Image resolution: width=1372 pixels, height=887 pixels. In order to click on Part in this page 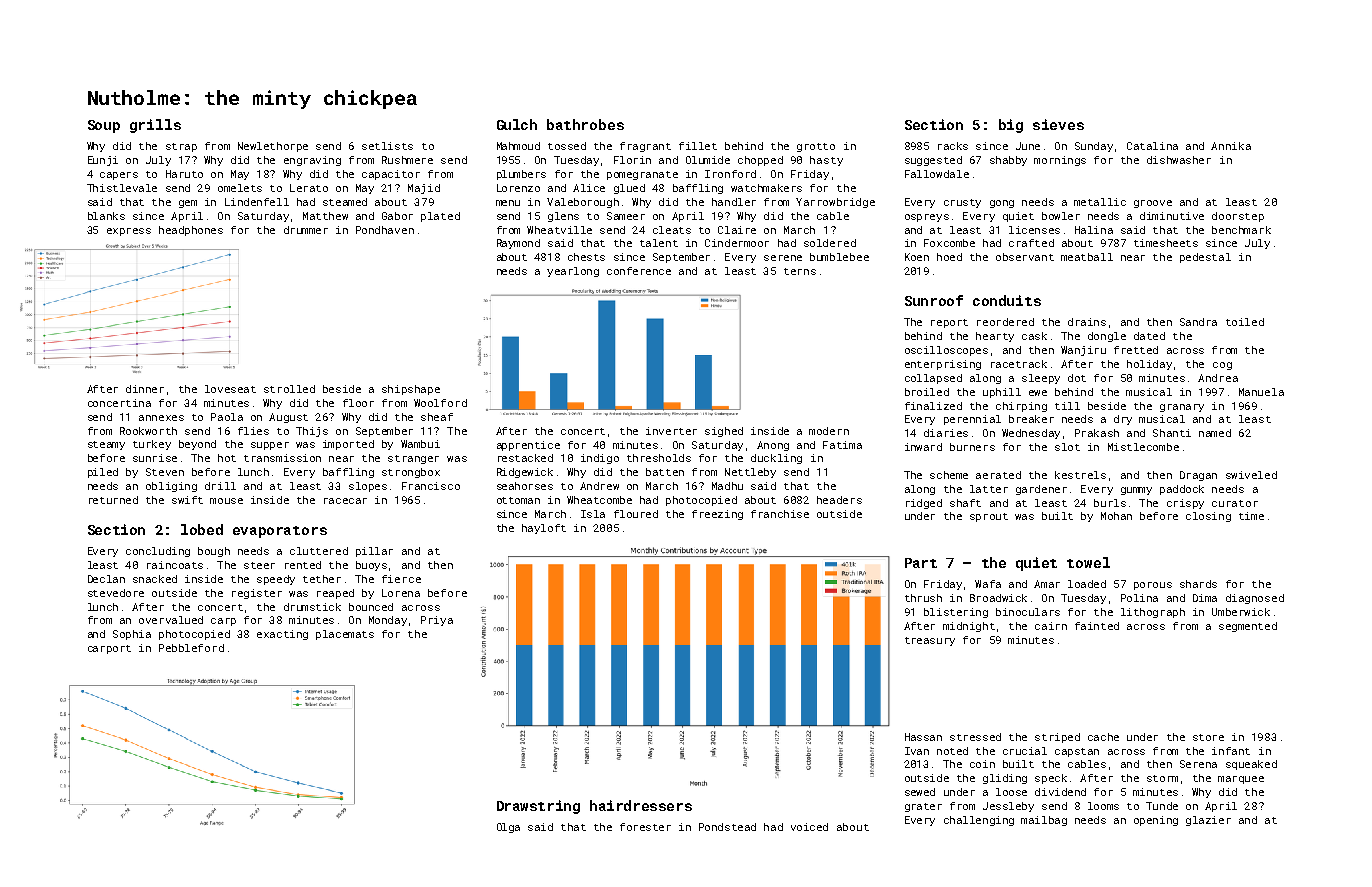, I will do `click(921, 563)`.
